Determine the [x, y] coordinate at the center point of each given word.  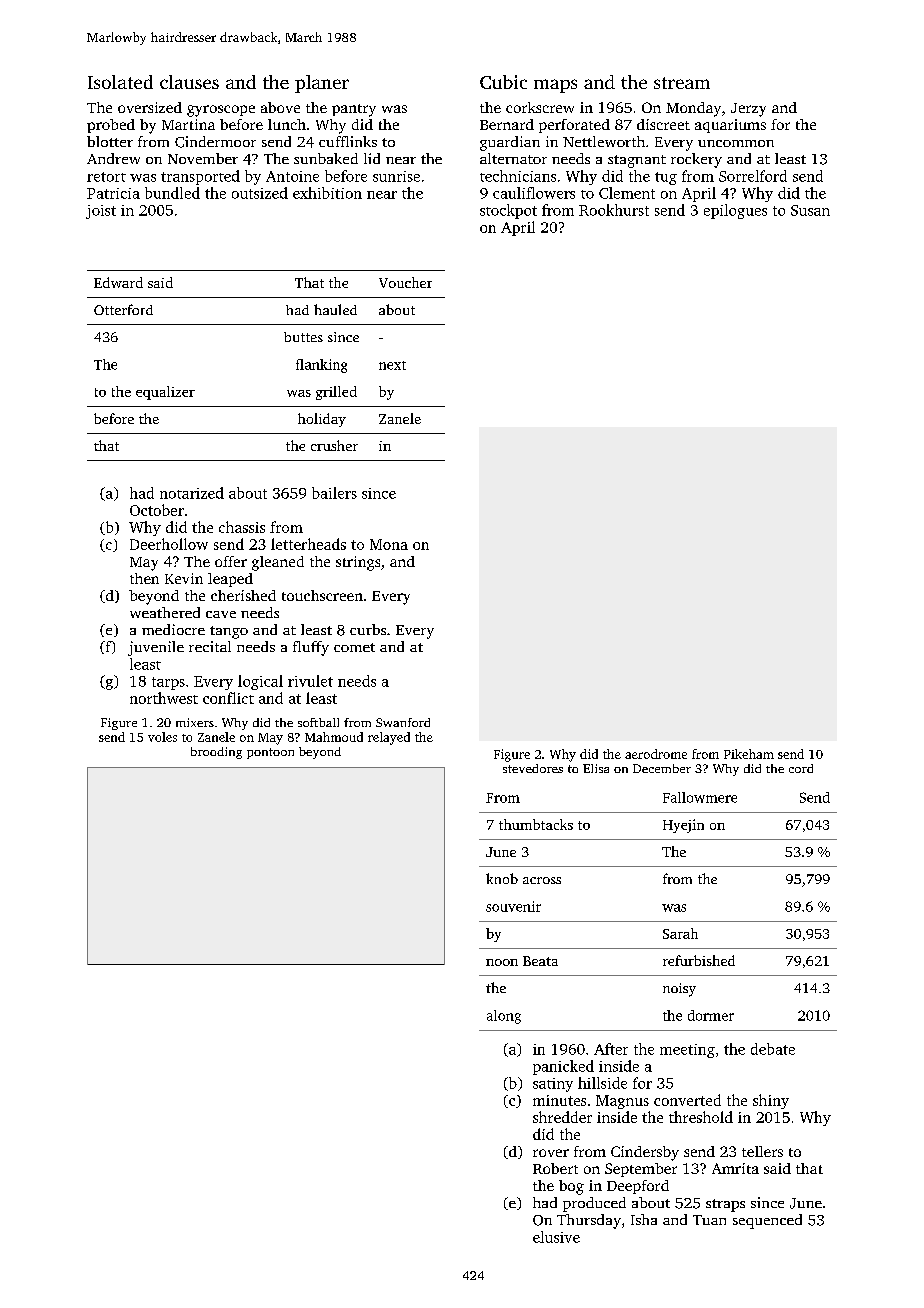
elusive [556, 1237]
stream [682, 83]
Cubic [503, 82]
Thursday [589, 1221]
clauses [189, 82]
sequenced [767, 1221]
